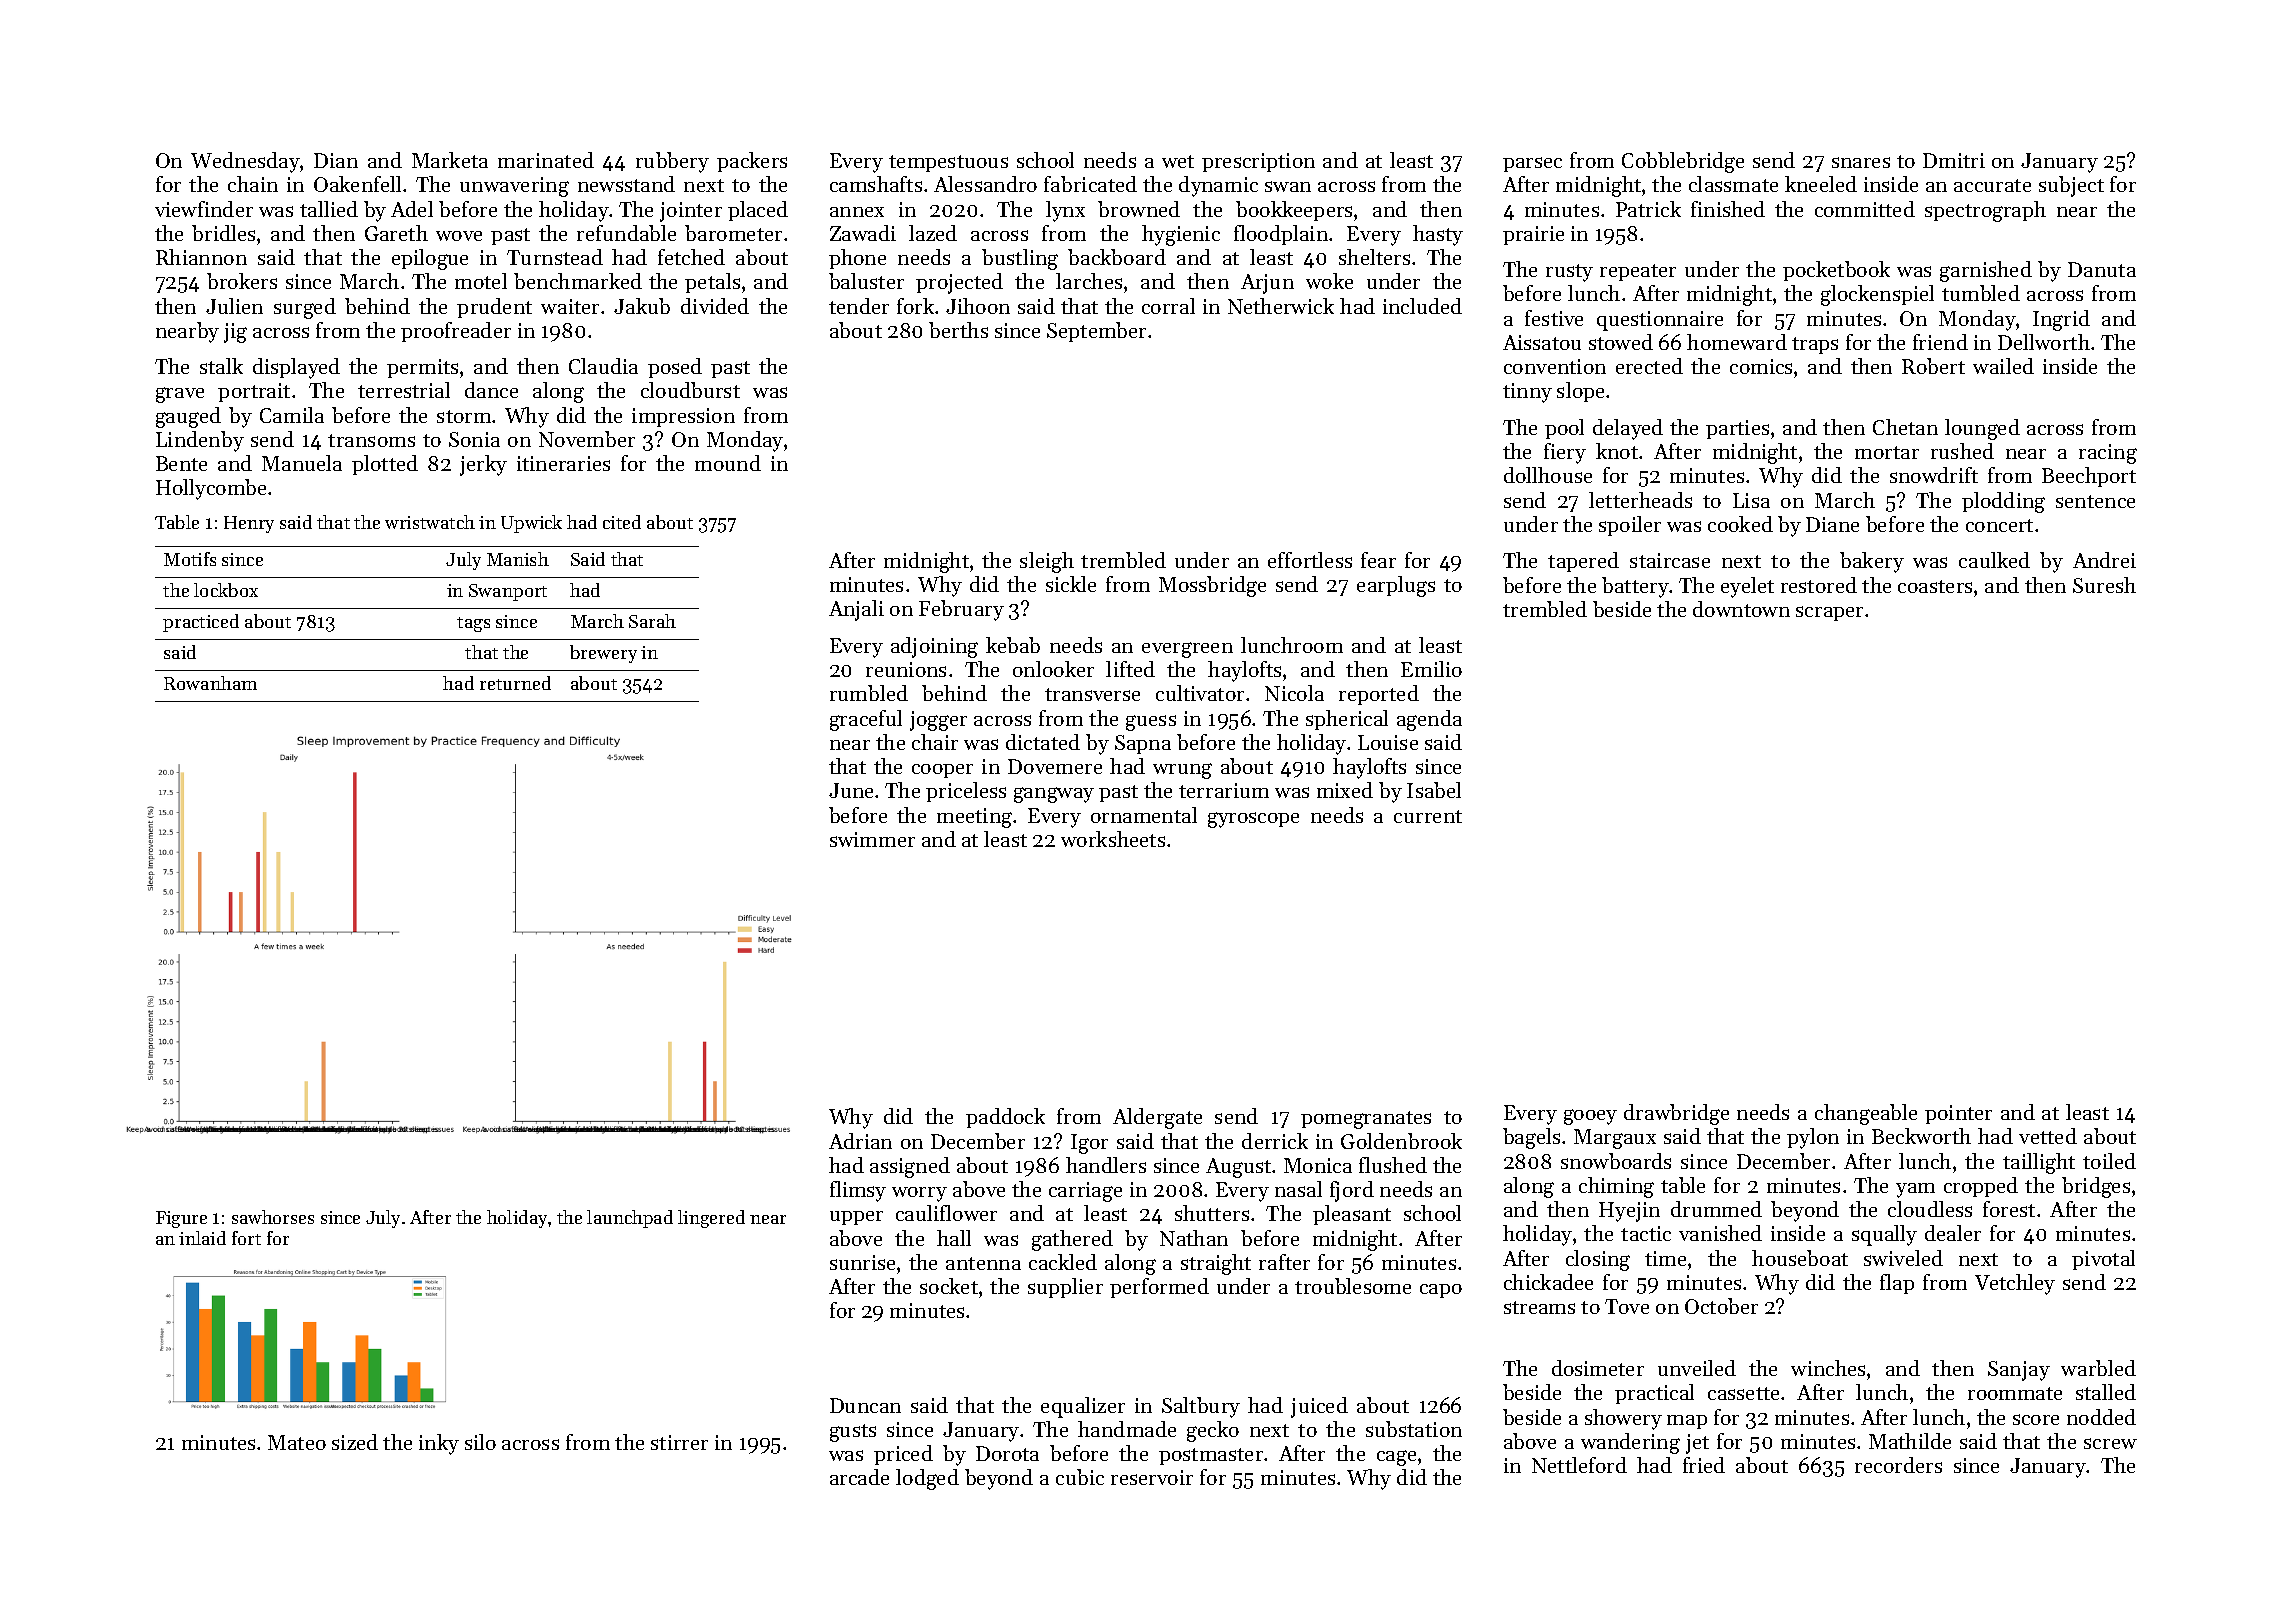 Image resolution: width=2292 pixels, height=1620 pixels. Describe the element at coordinates (1958, 1114) in the screenshot. I see `pointer` at that location.
